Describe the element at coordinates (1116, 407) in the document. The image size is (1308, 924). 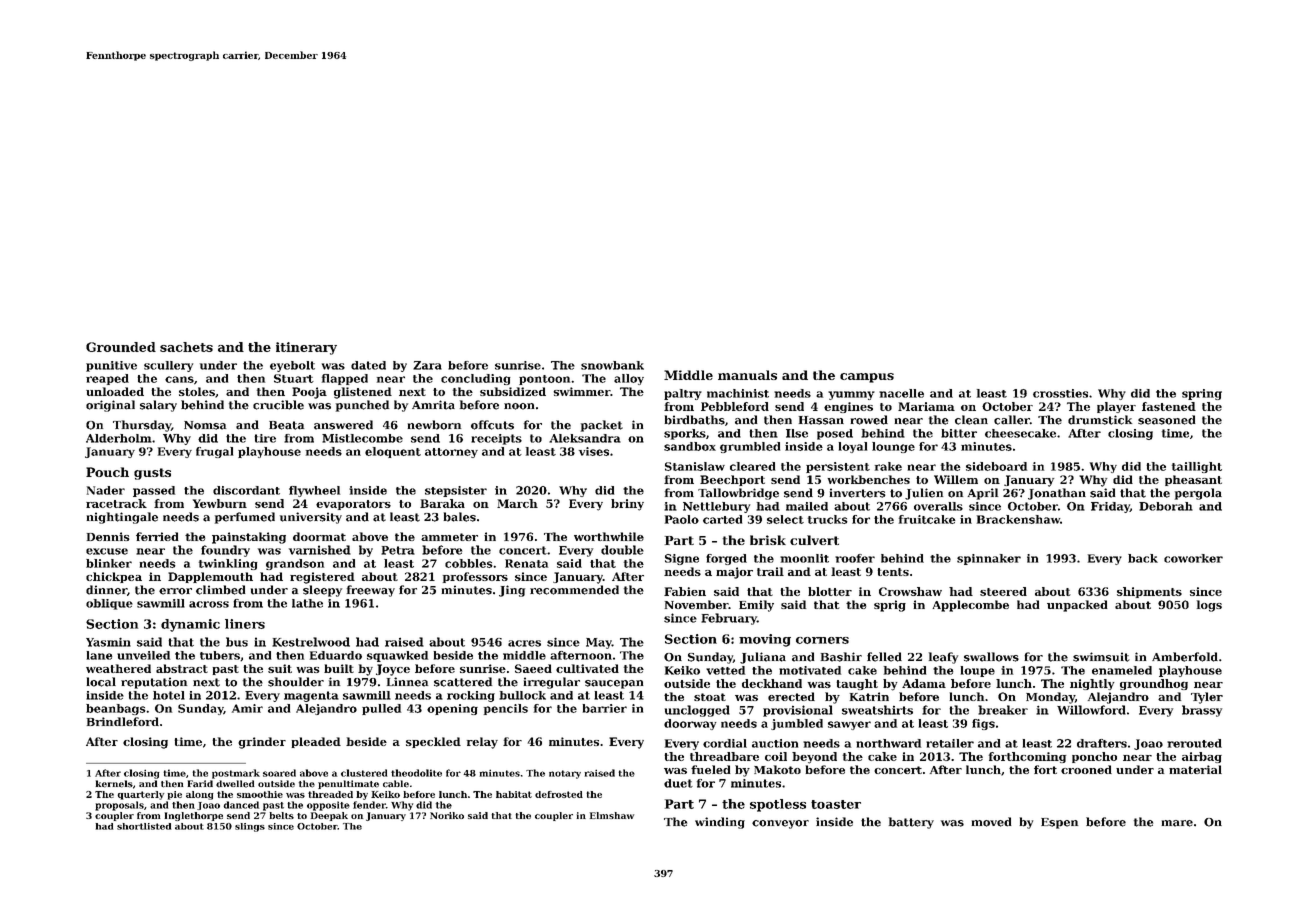
I see `player` at that location.
